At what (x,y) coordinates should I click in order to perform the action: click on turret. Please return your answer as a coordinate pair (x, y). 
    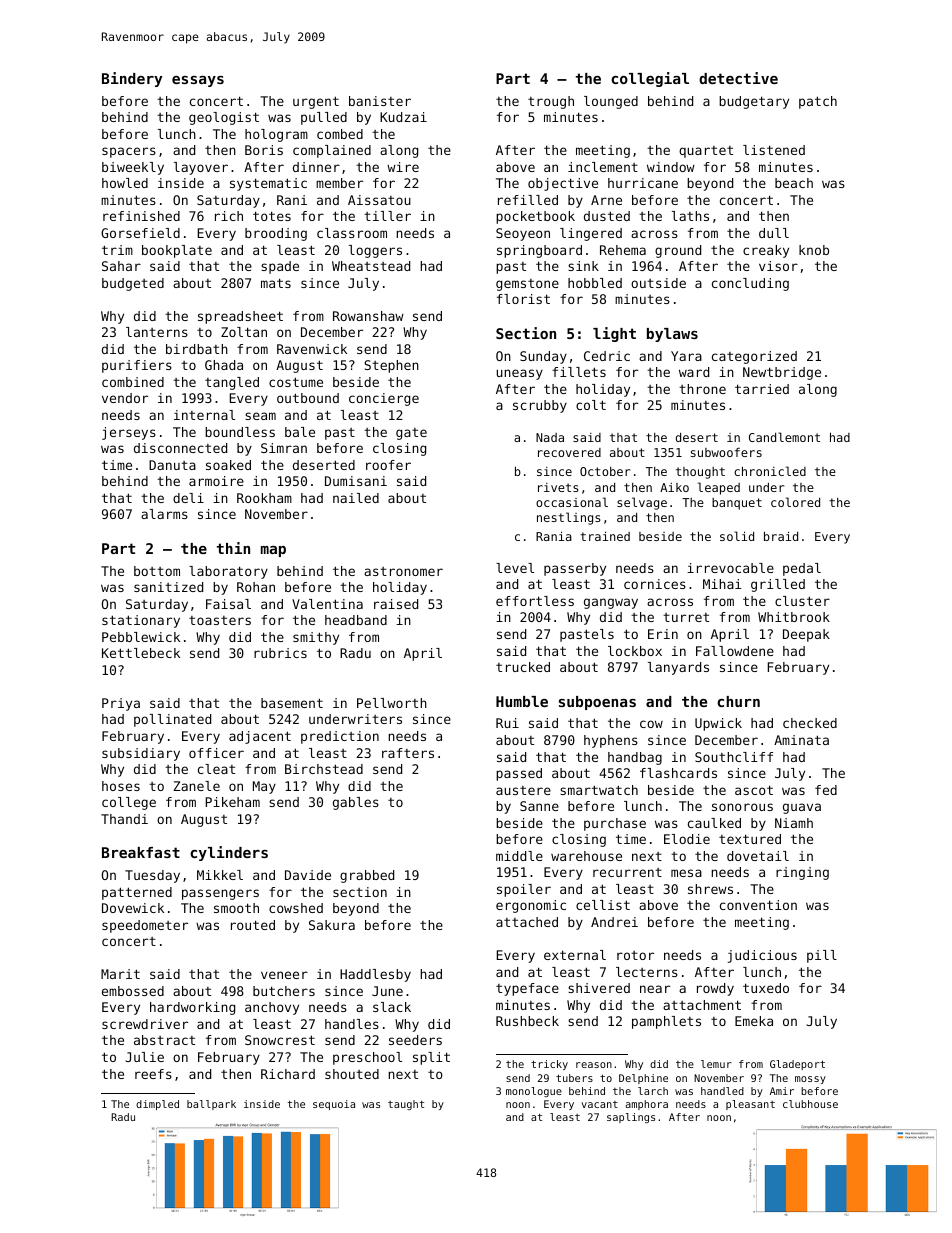
    Looking at the image, I should click on (686, 617).
